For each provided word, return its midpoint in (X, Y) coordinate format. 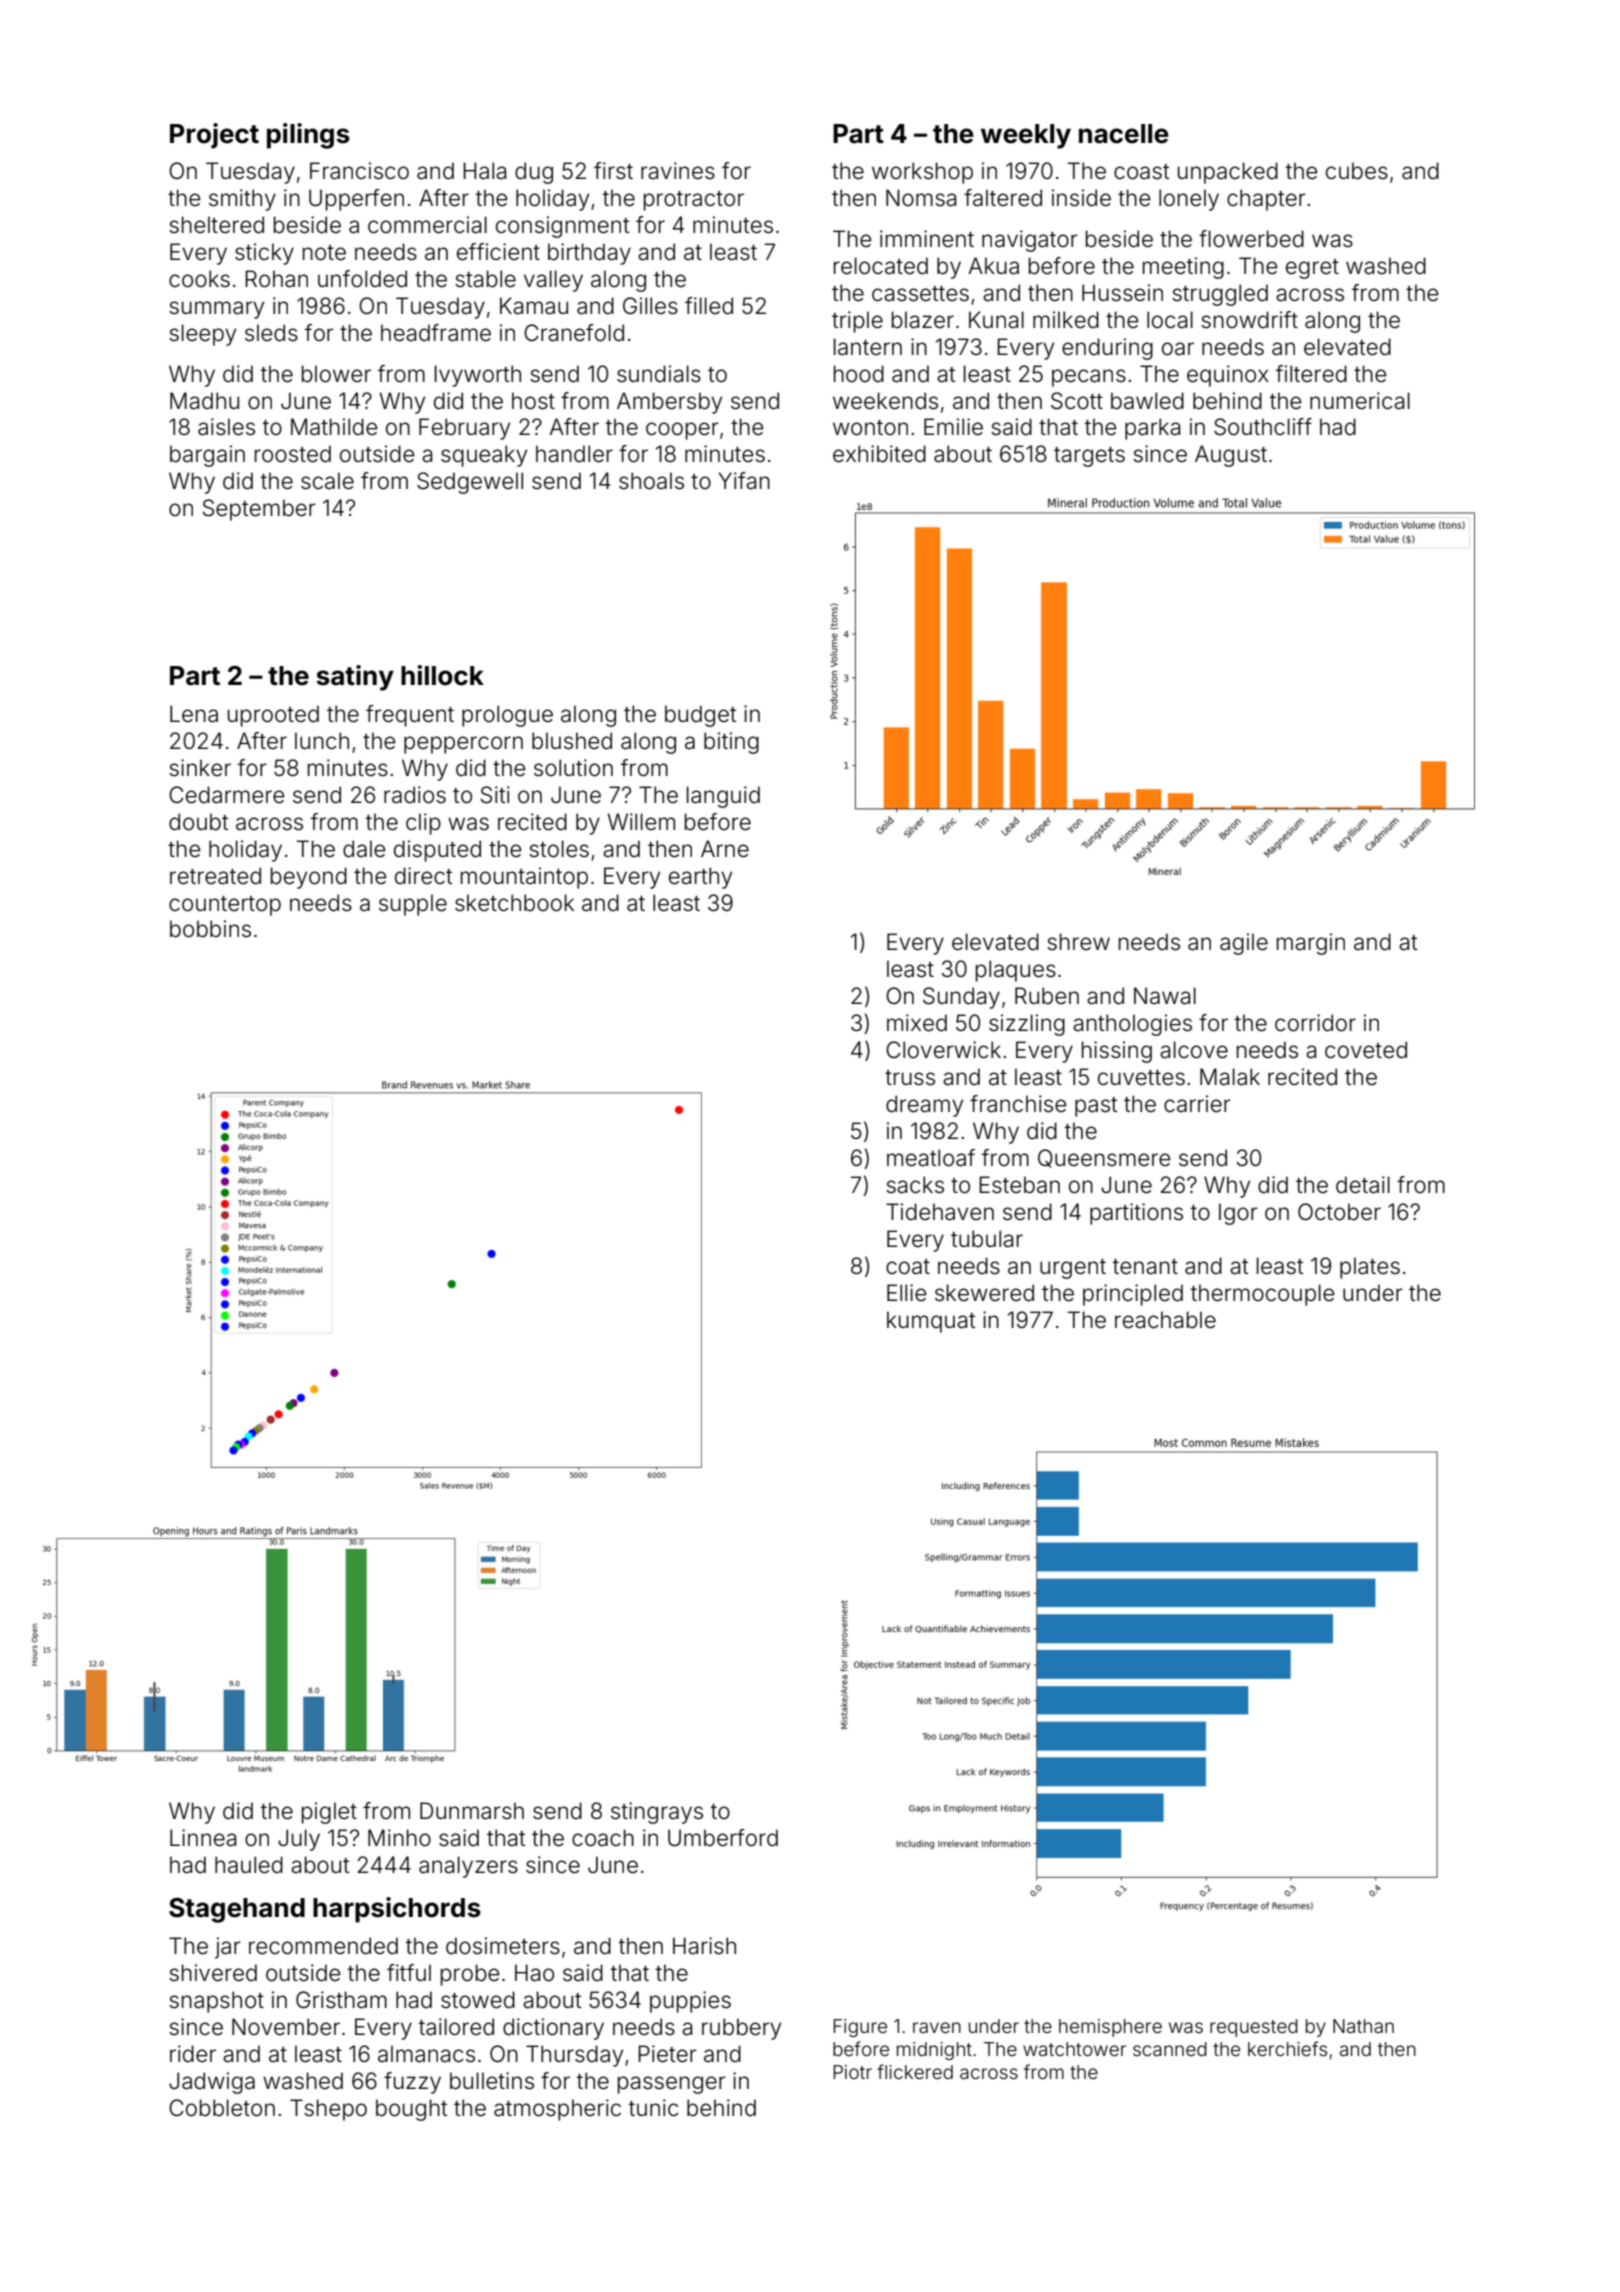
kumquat (931, 1322)
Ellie (907, 1293)
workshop (922, 173)
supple (413, 905)
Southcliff (1263, 427)
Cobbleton (222, 2108)
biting (731, 743)
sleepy (202, 335)
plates (1370, 1268)
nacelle (1124, 134)
